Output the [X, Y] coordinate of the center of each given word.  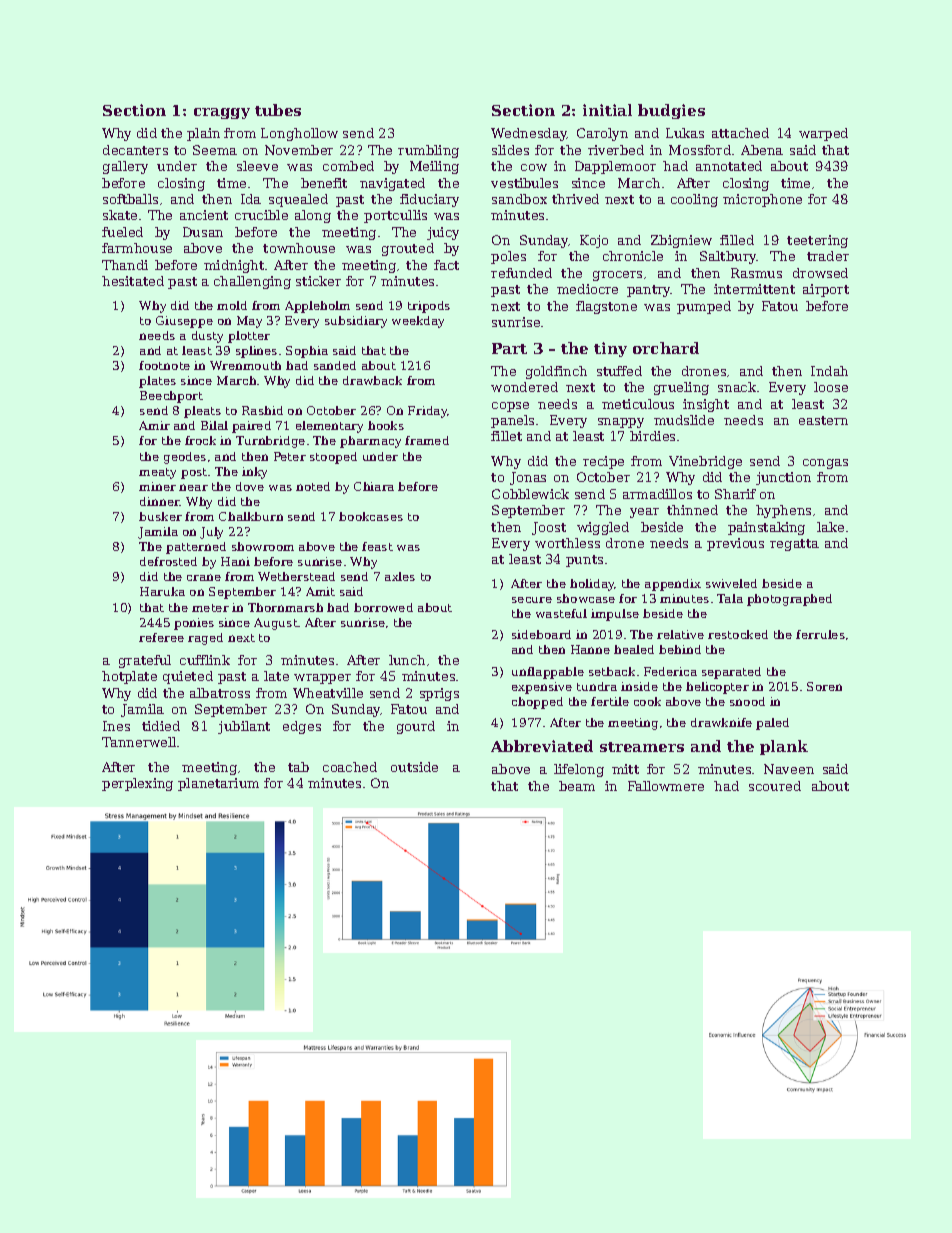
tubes [278, 110]
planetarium [218, 784]
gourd [416, 727]
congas [825, 464]
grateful [145, 661]
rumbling [428, 151]
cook [647, 701]
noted [313, 486]
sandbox [519, 199]
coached [350, 767]
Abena [762, 150]
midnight [234, 266]
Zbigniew [681, 241]
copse [510, 407]
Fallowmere [666, 786]
